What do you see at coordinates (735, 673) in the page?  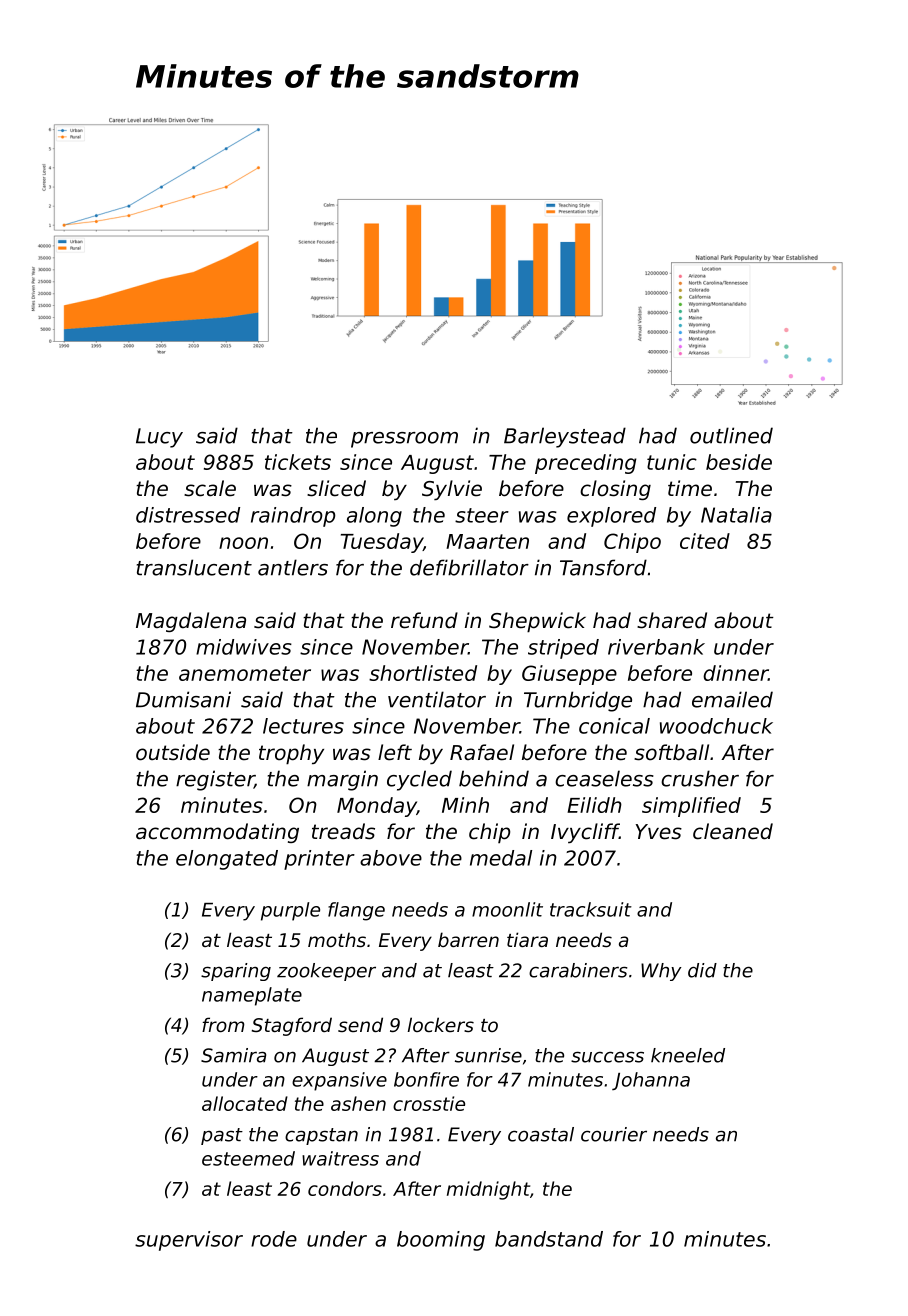 I see `dinner` at bounding box center [735, 673].
